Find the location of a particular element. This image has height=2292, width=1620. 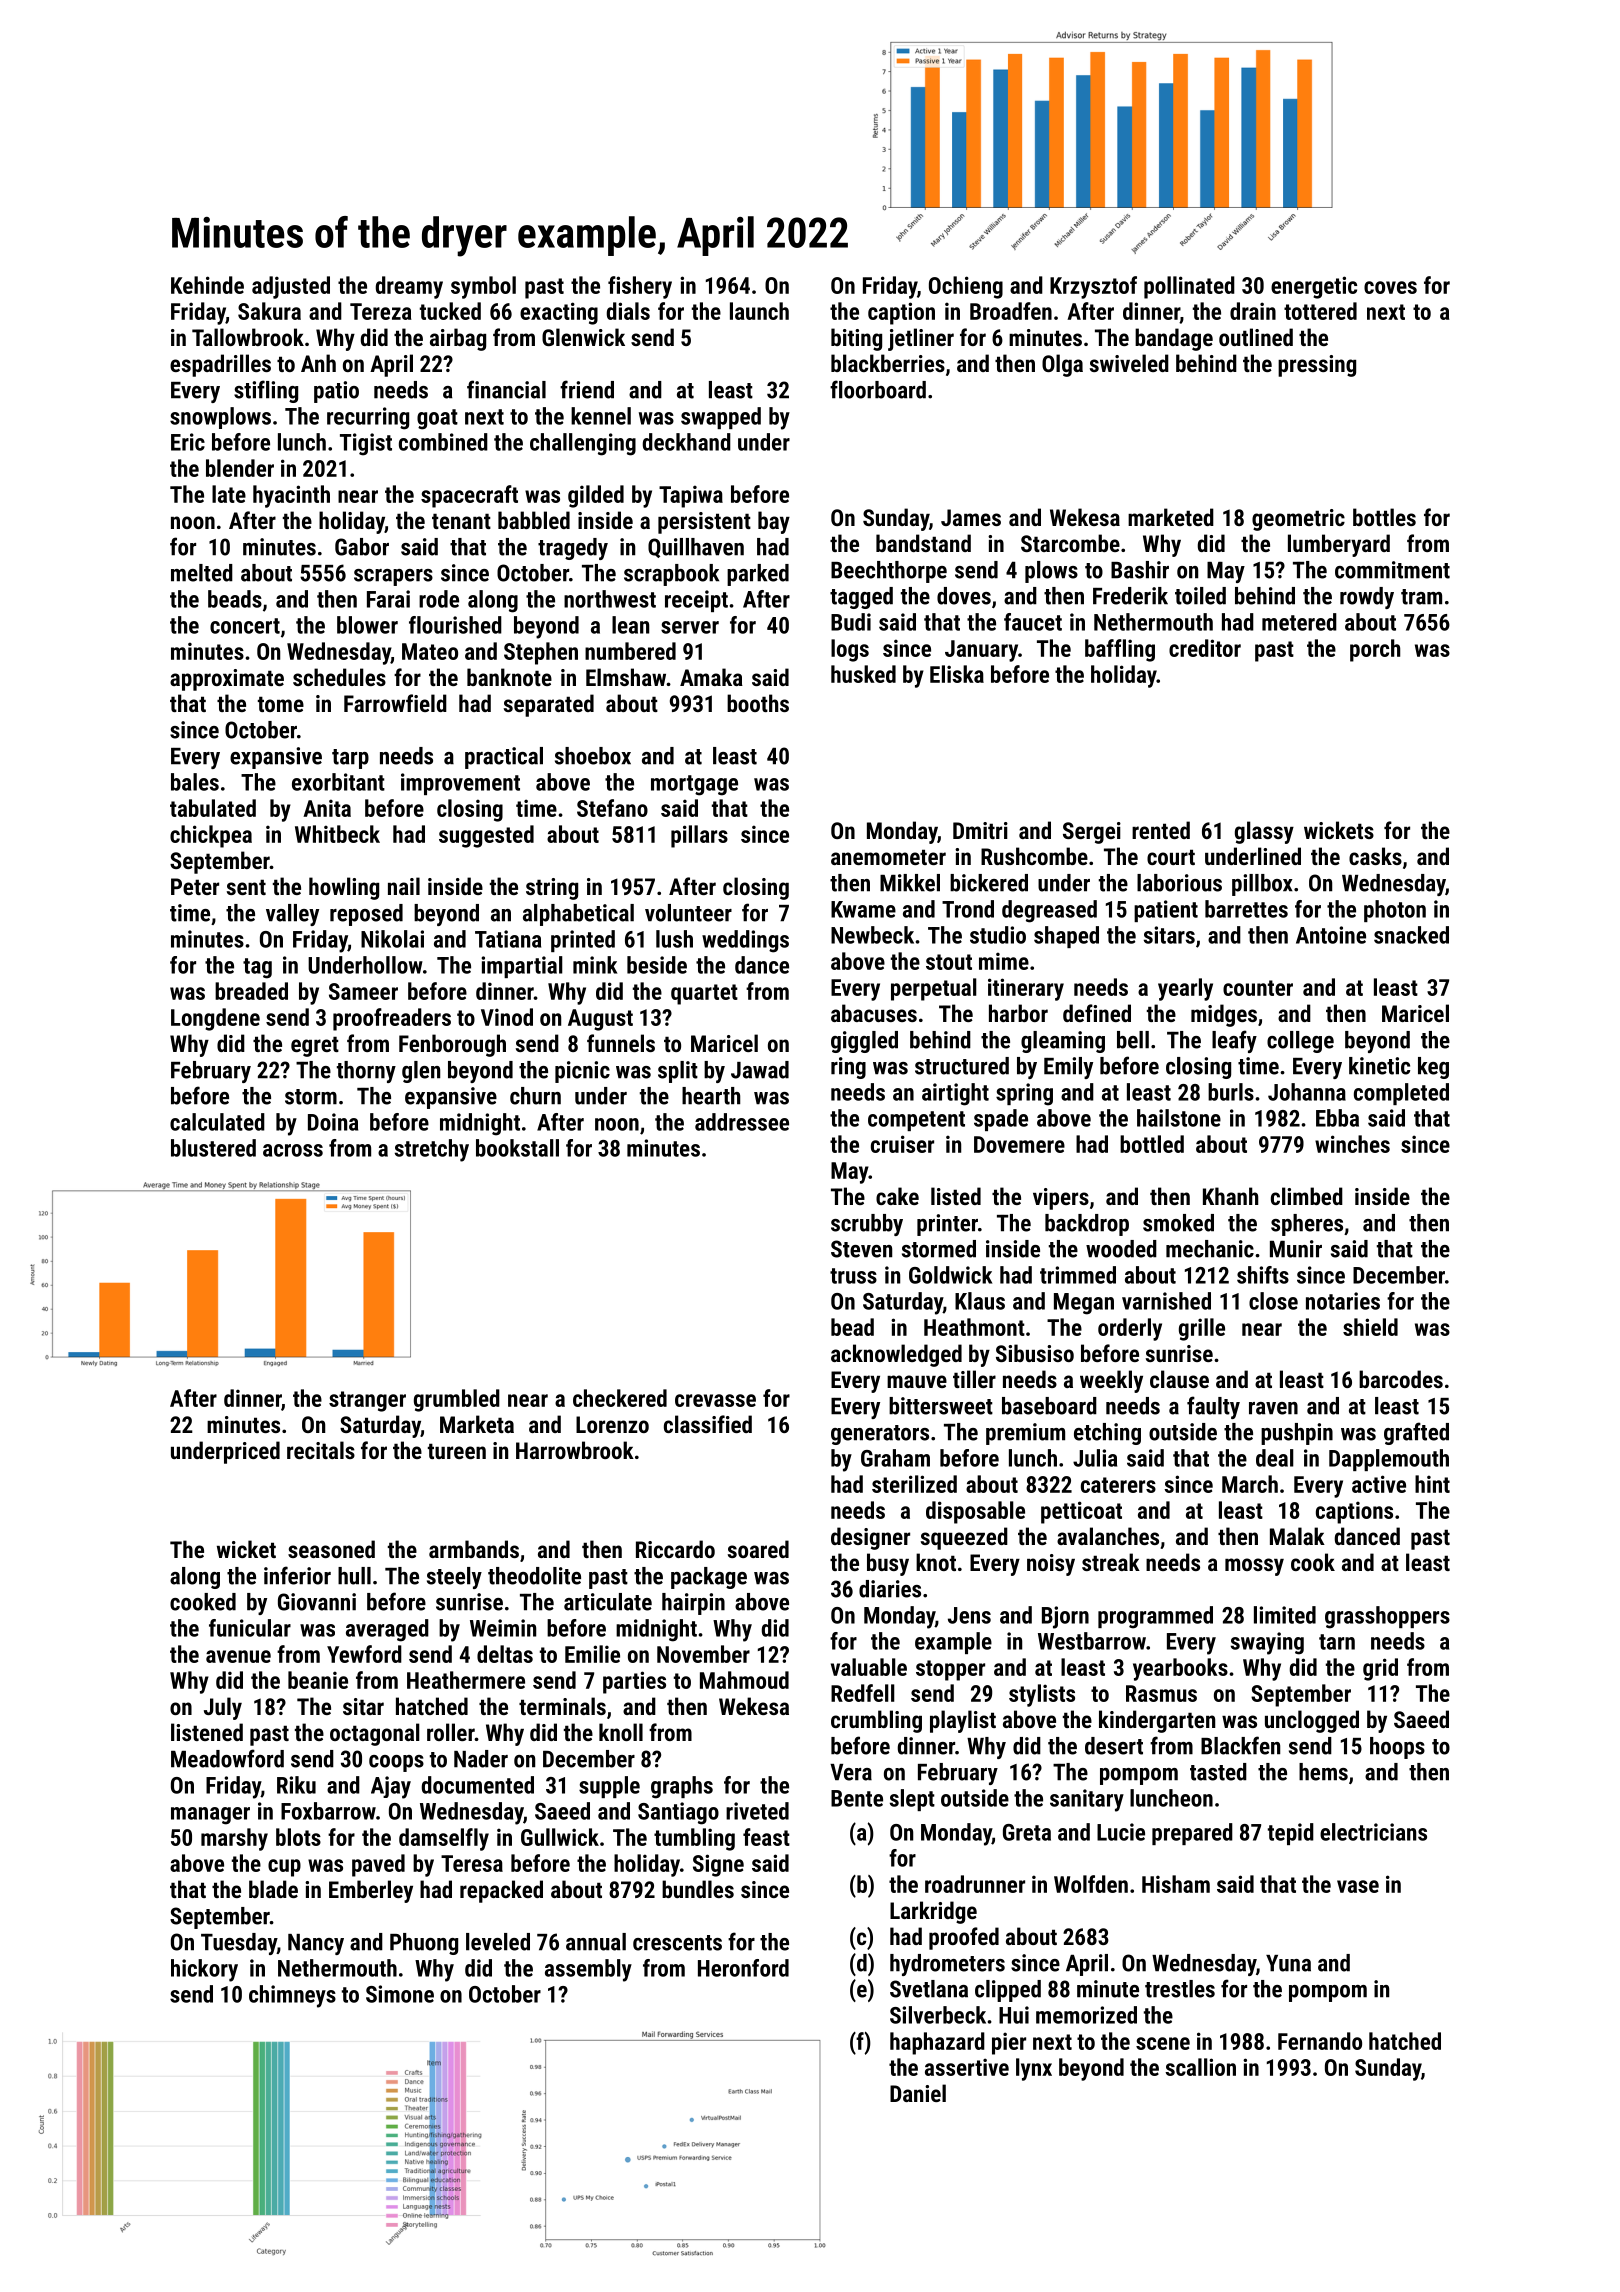

casks is located at coordinates (1375, 856).
